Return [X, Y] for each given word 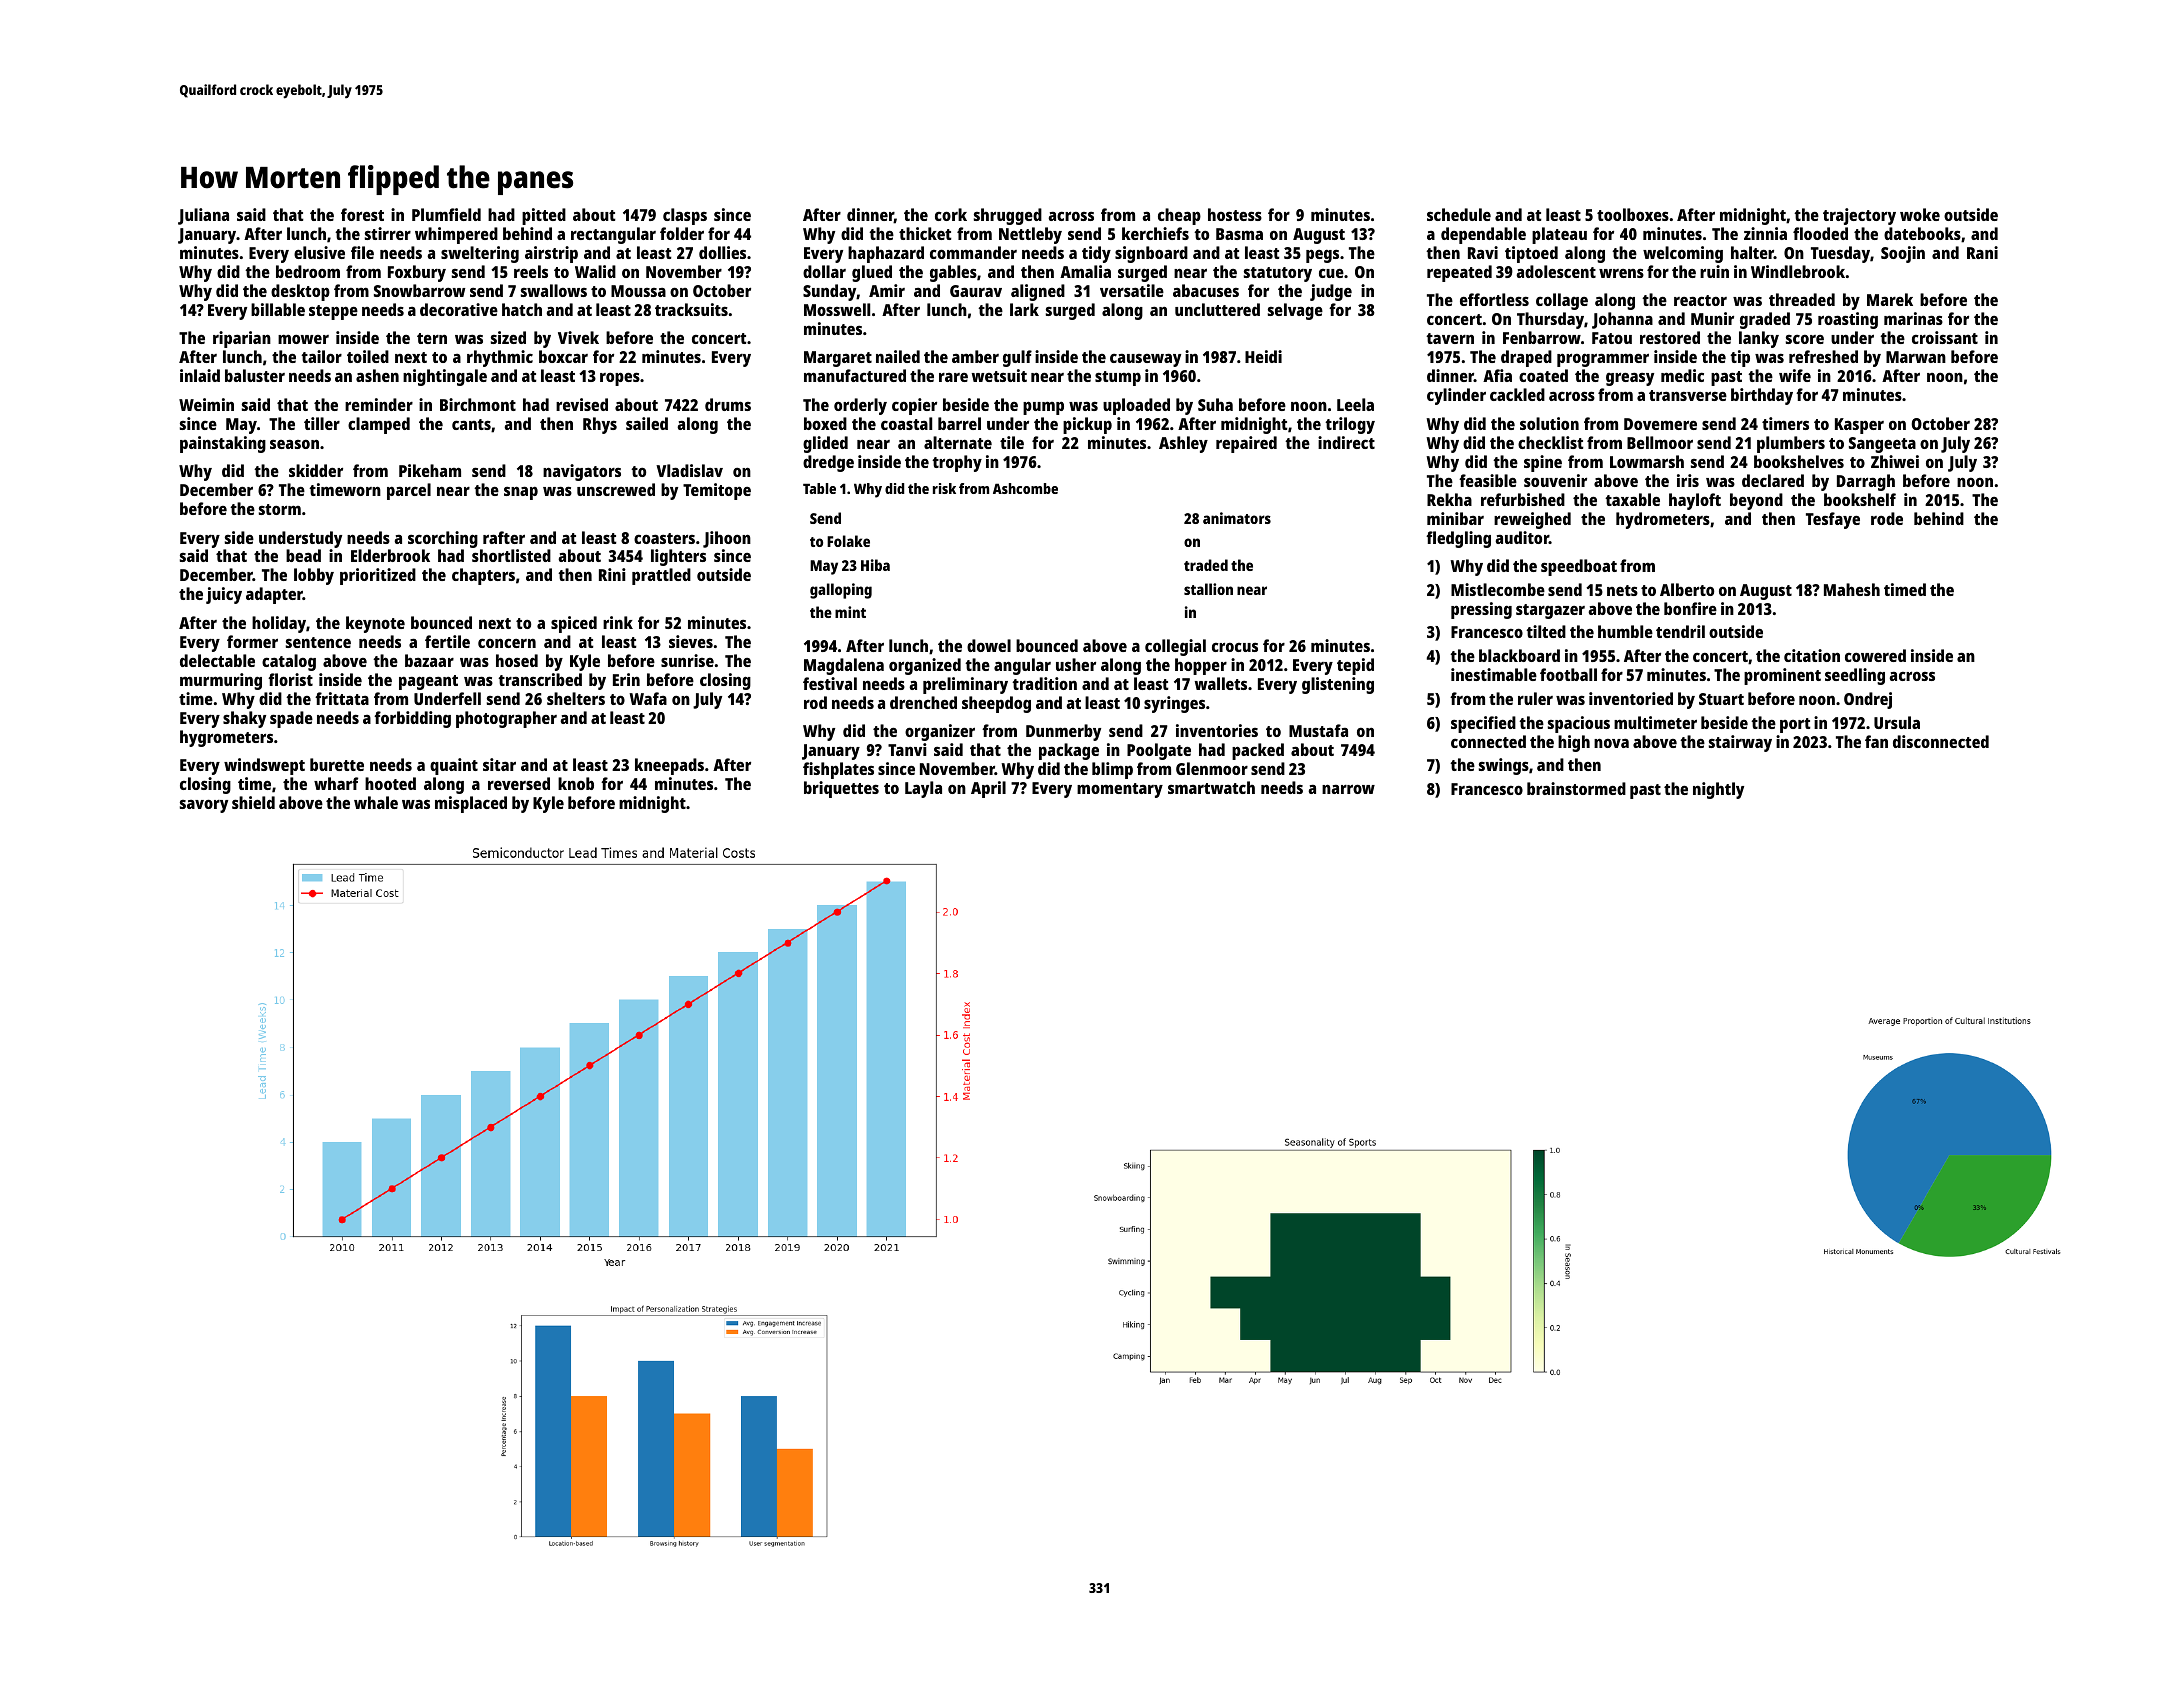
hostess [1235, 214]
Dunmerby [1063, 732]
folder [682, 233]
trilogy [1350, 425]
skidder [316, 470]
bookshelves [1799, 461]
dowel [989, 645]
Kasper [1859, 426]
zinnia [1765, 233]
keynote [375, 624]
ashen [377, 375]
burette [337, 764]
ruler [1535, 698]
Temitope [717, 491]
